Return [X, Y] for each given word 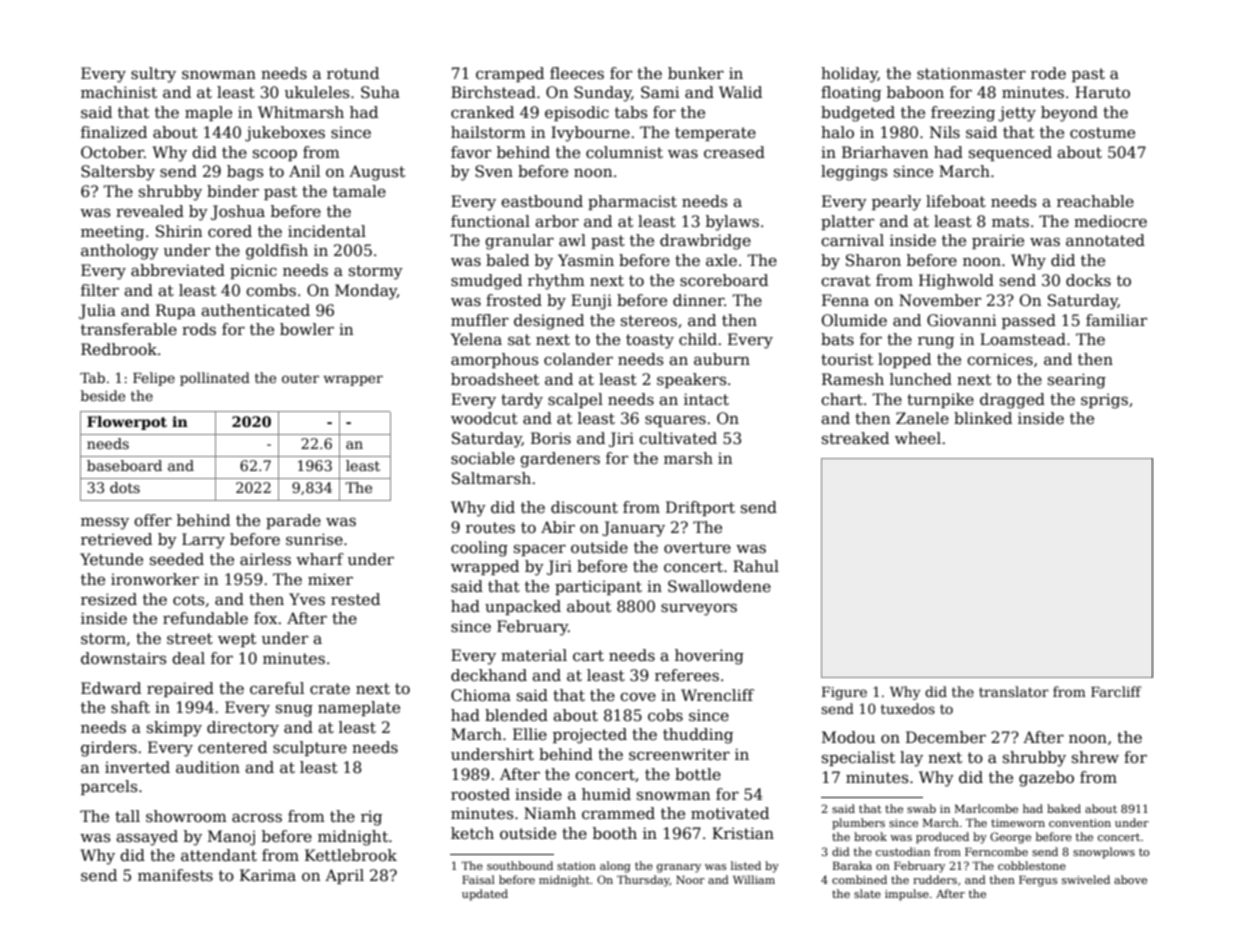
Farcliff [1116, 691]
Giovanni [962, 320]
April [344, 876]
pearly [896, 203]
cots [189, 600]
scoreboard [724, 280]
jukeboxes [285, 134]
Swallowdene [719, 586]
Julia [97, 311]
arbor [557, 221]
